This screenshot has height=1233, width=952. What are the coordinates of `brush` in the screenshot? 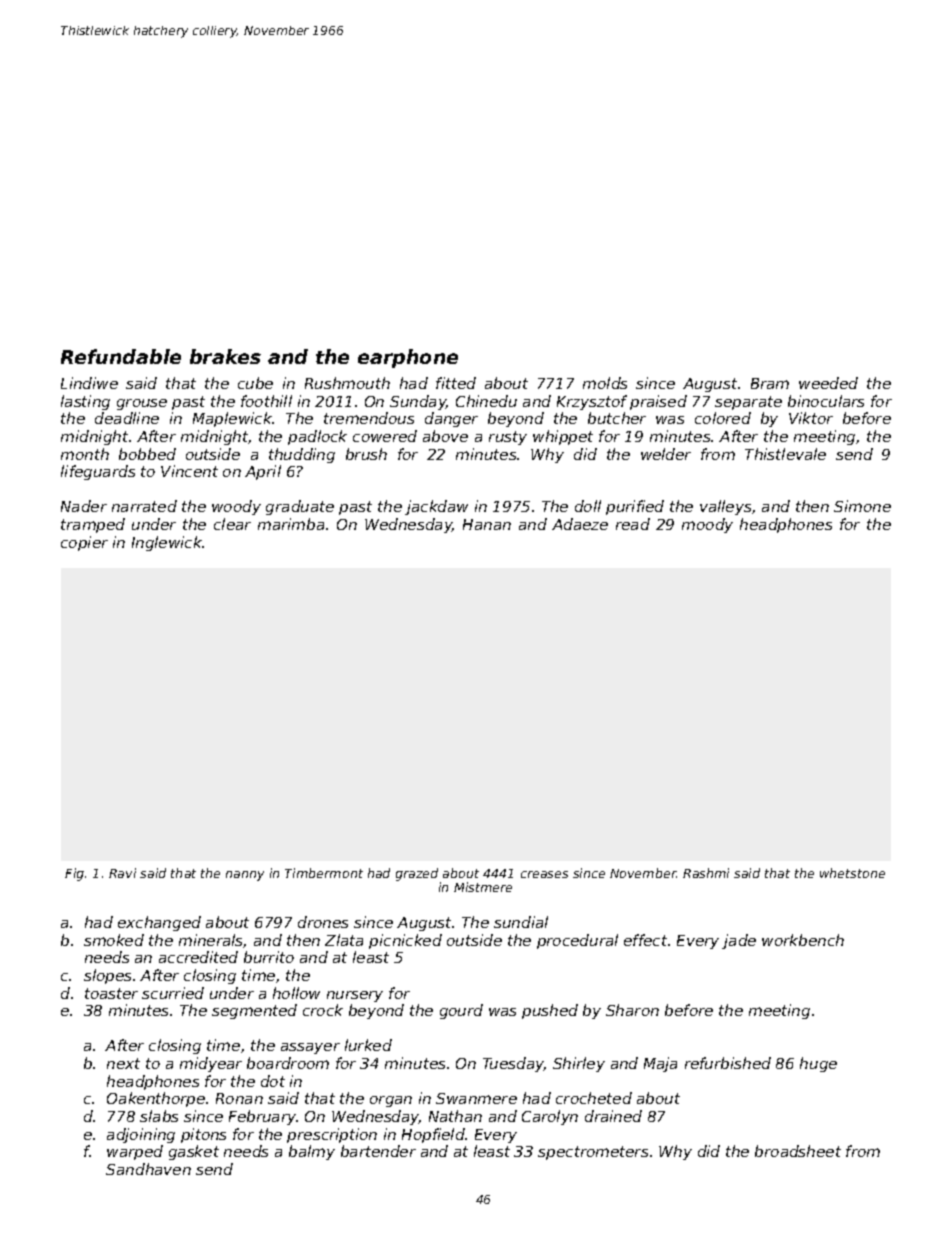 It's located at (366, 454).
